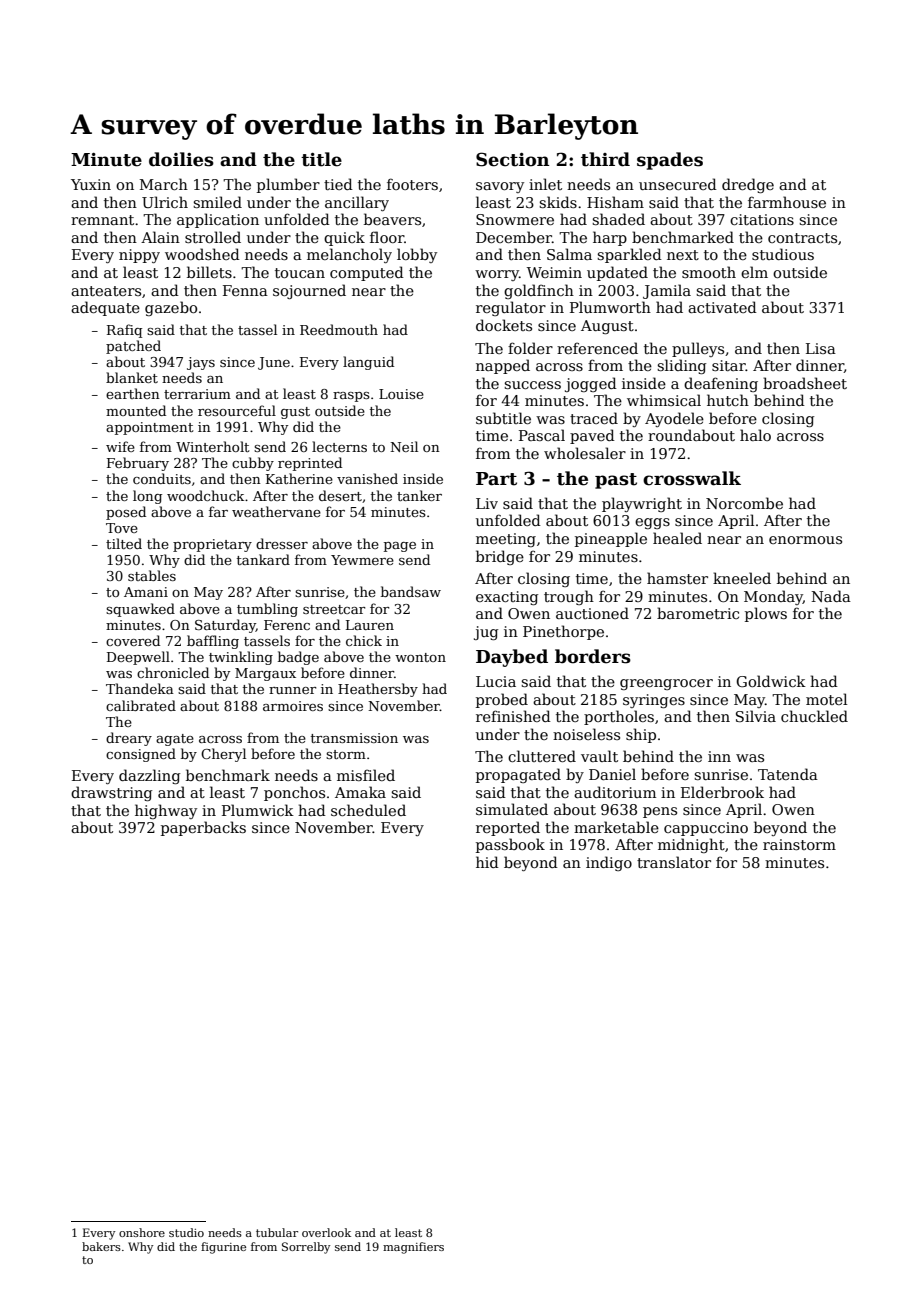  I want to click on plows, so click(766, 614).
